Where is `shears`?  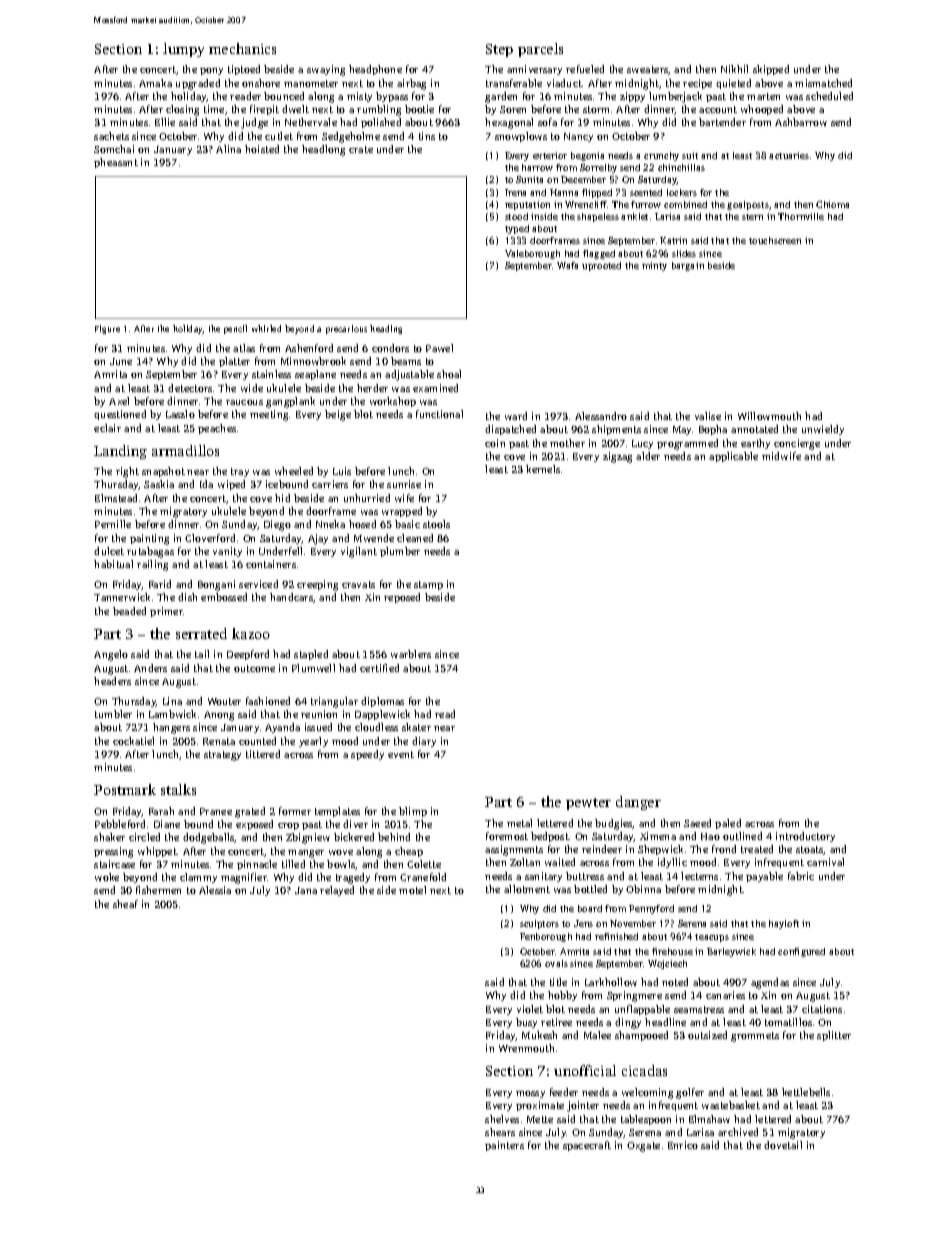 shears is located at coordinates (500, 1132).
